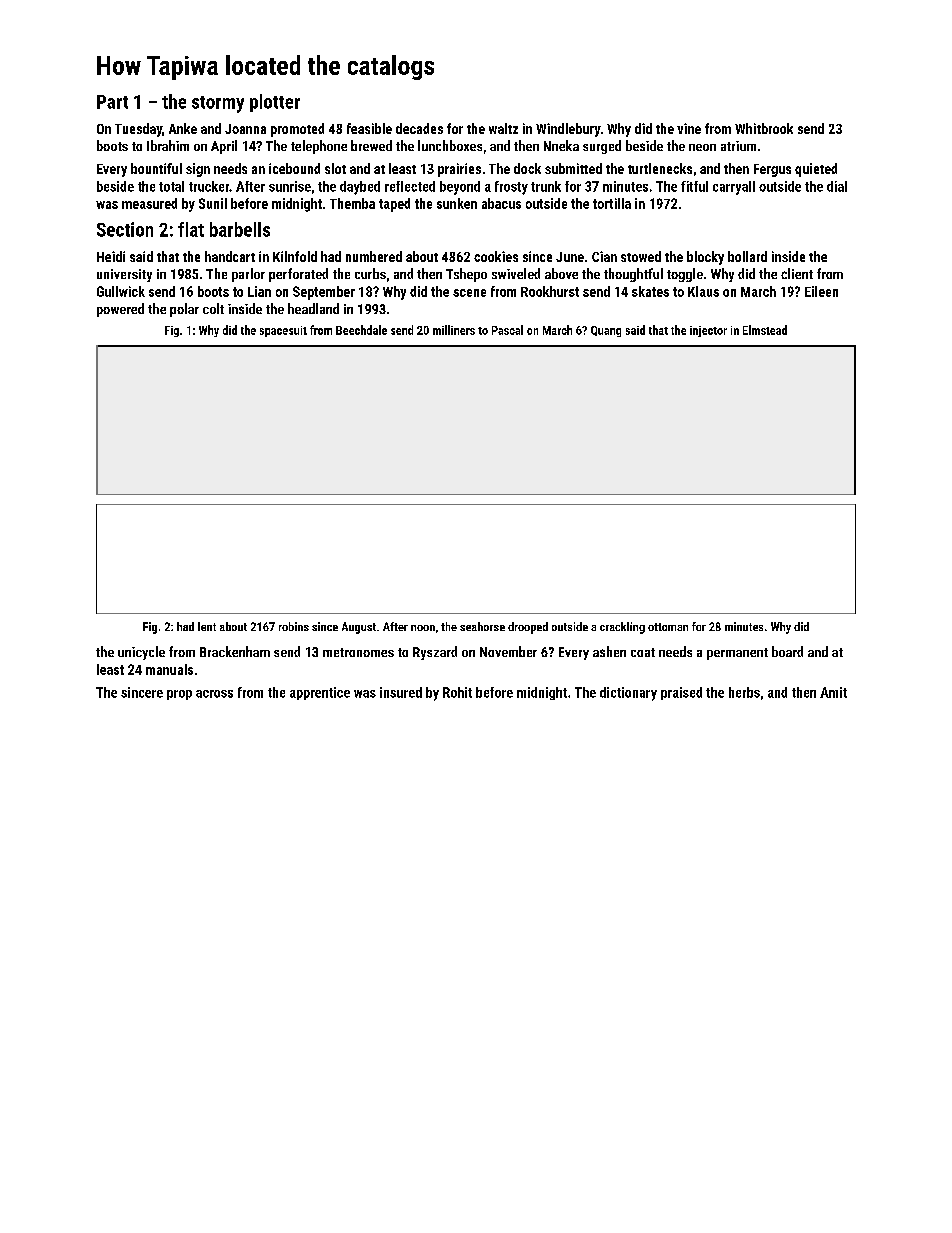 The width and height of the screenshot is (952, 1233). I want to click on drooped, so click(528, 628).
